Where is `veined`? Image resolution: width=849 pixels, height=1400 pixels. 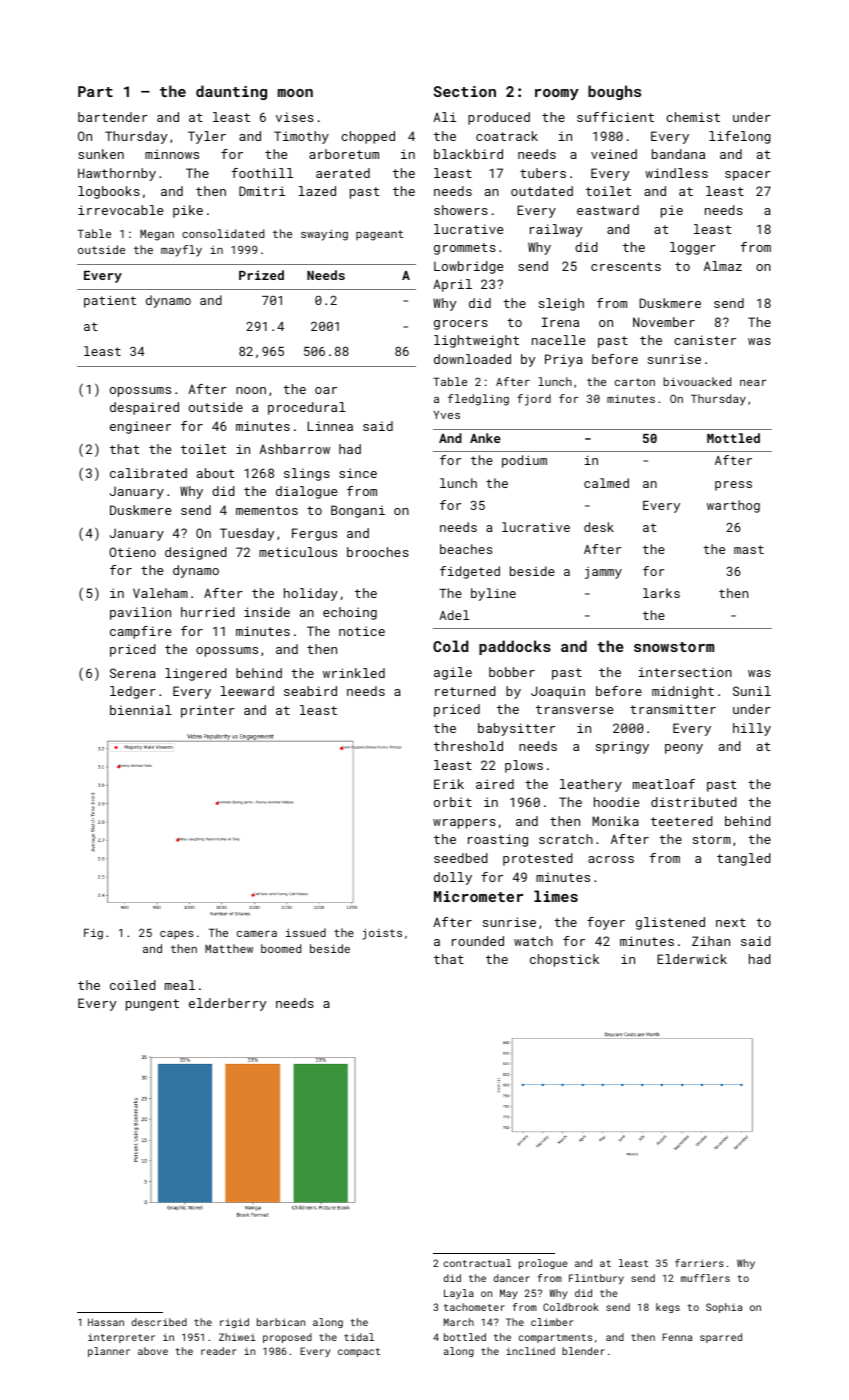
veined is located at coordinates (614, 154).
